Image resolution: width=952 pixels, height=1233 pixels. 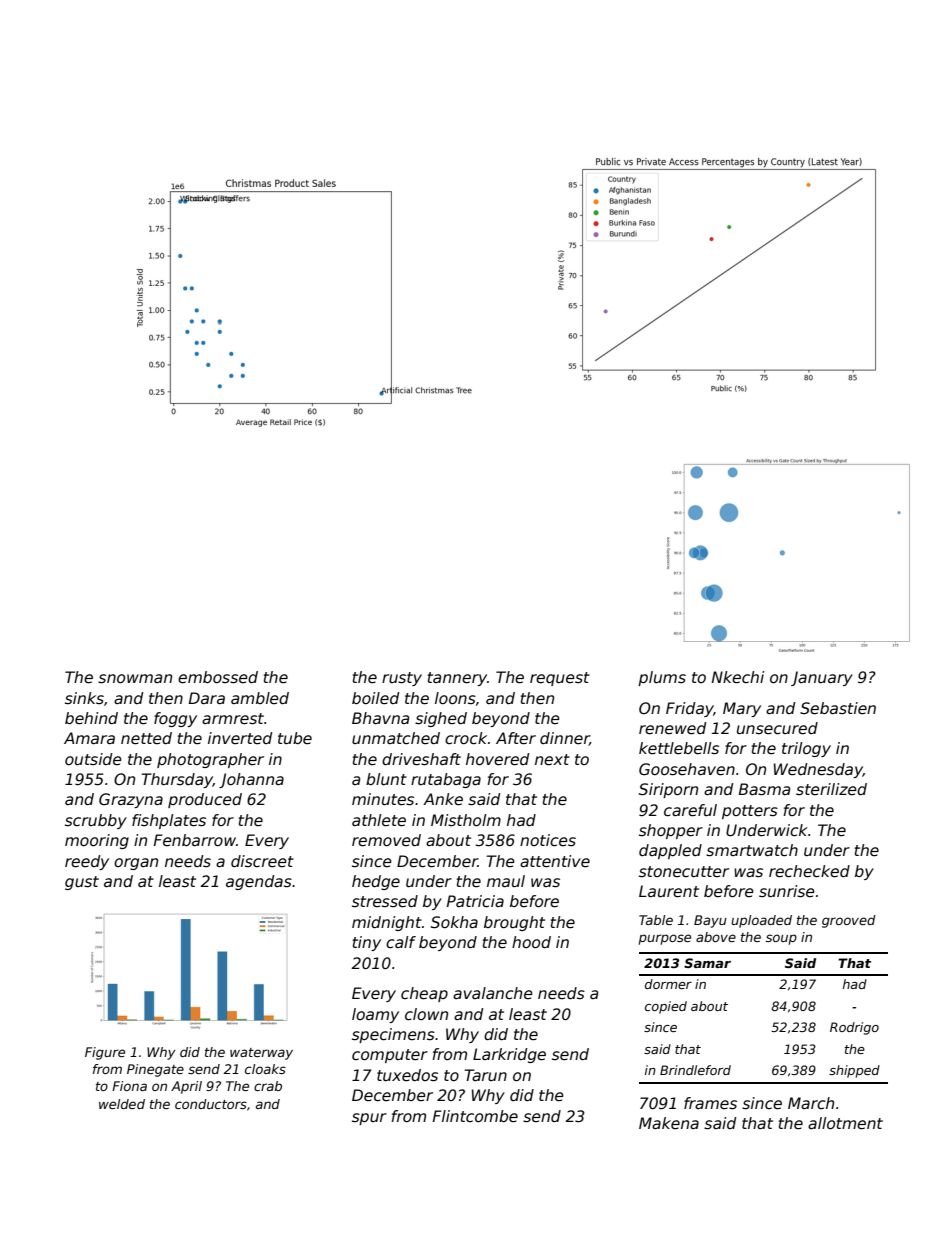 What do you see at coordinates (509, 1055) in the screenshot?
I see `Larkridge` at bounding box center [509, 1055].
